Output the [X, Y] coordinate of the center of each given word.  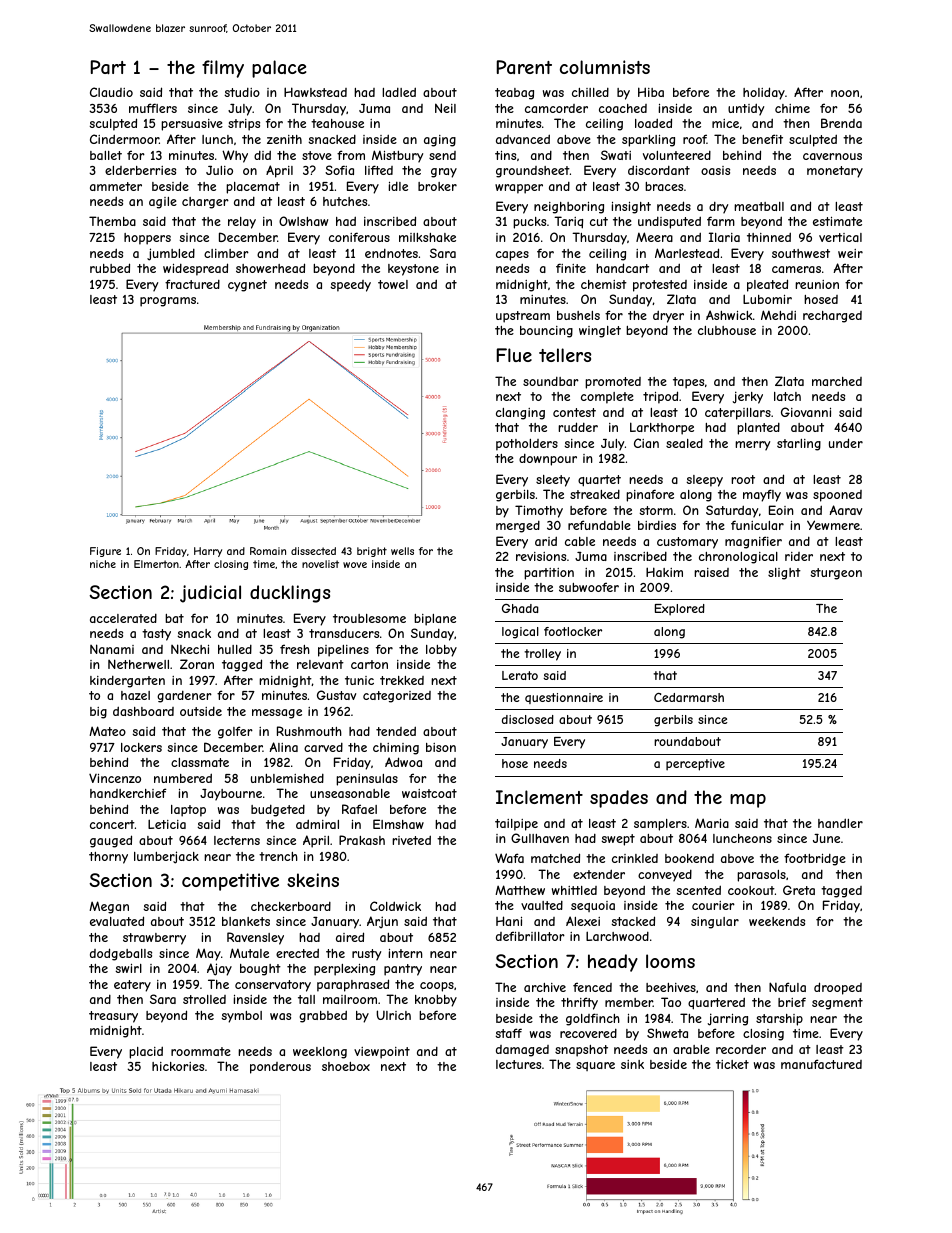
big [98, 713]
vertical [840, 237]
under [846, 443]
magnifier [753, 542]
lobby [441, 651]
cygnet [247, 286]
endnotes [391, 253]
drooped [838, 988]
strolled [204, 999]
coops [437, 987]
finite [571, 268]
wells [402, 551]
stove [317, 155]
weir [850, 253]
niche [103, 564]
